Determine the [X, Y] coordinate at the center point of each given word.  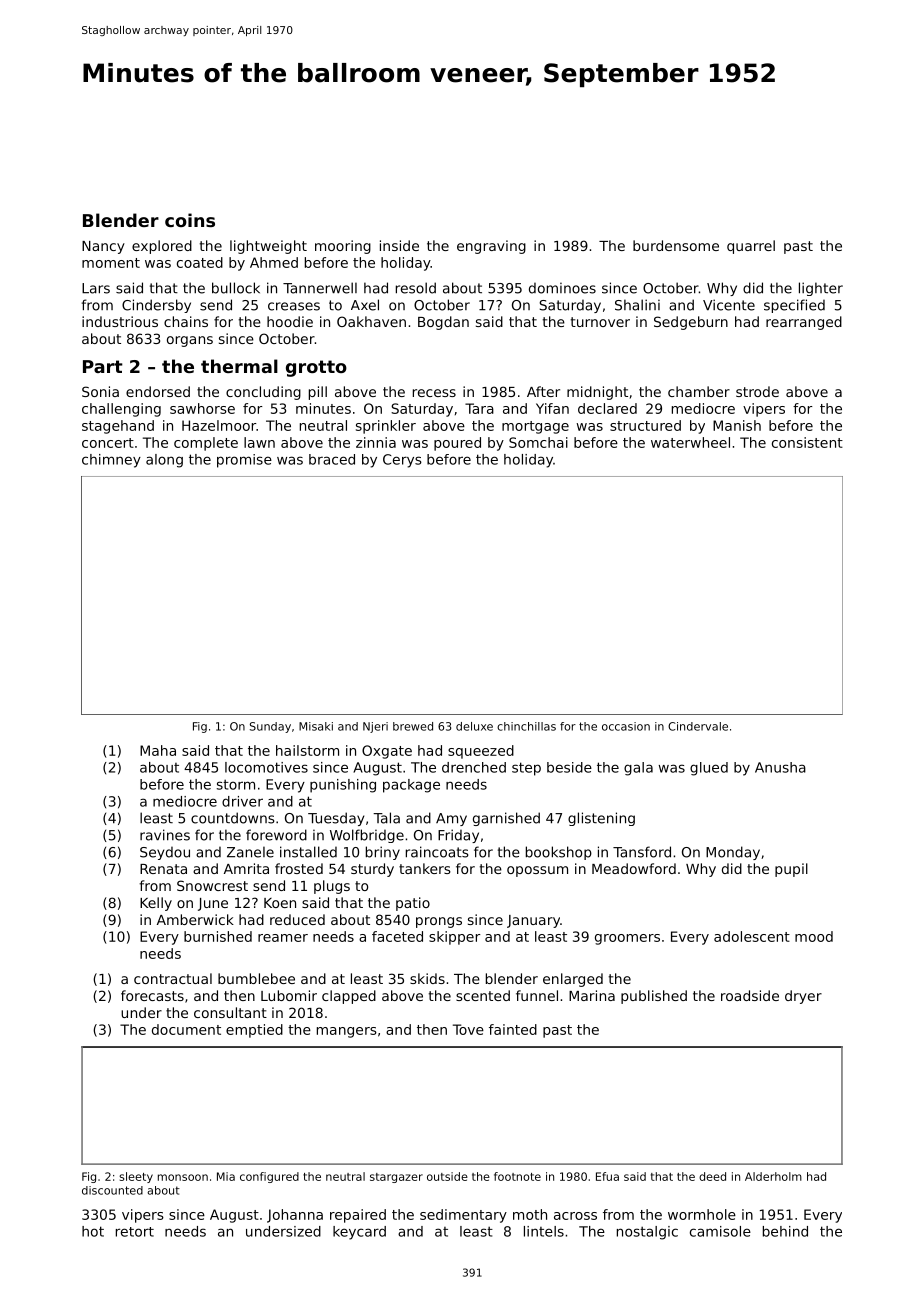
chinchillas [526, 726]
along [164, 461]
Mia [226, 1176]
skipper [454, 938]
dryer [803, 997]
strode [757, 391]
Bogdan [443, 323]
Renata [163, 869]
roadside [750, 995]
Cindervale [698, 726]
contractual [173, 978]
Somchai [538, 442]
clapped [349, 997]
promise [244, 461]
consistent [807, 442]
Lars [96, 288]
